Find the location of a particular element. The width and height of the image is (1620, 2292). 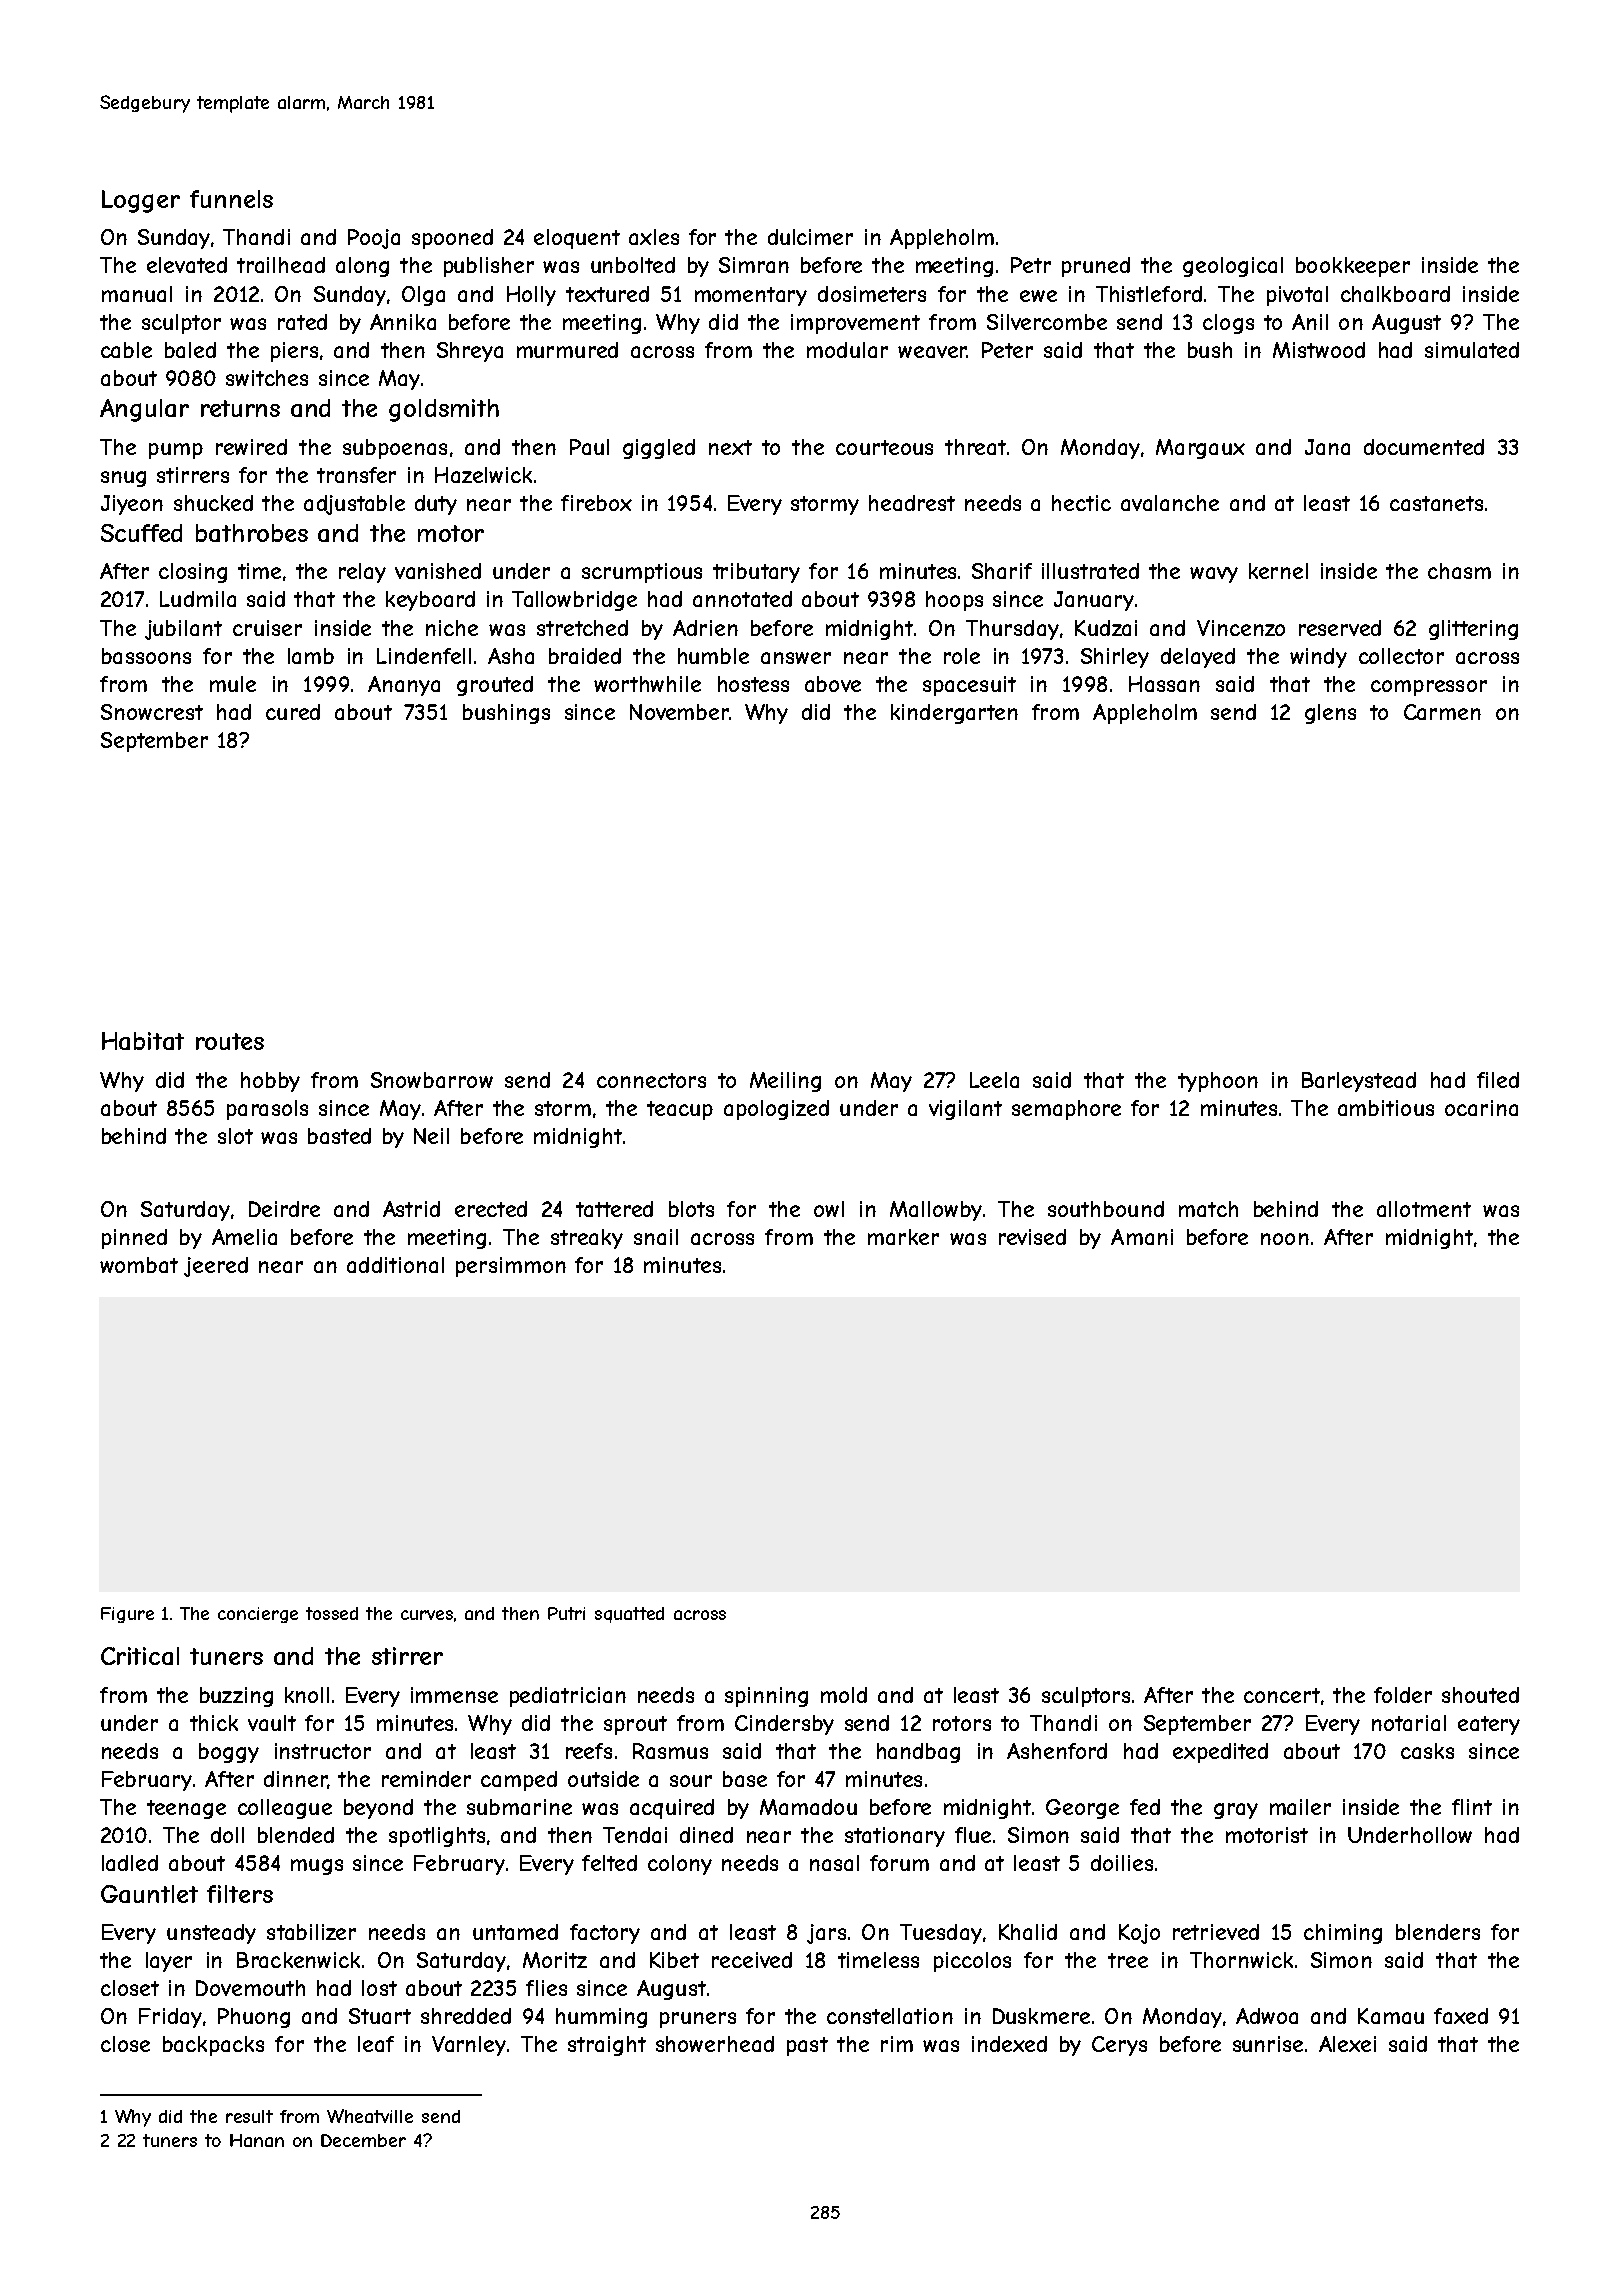

shouted is located at coordinates (1480, 1695).
